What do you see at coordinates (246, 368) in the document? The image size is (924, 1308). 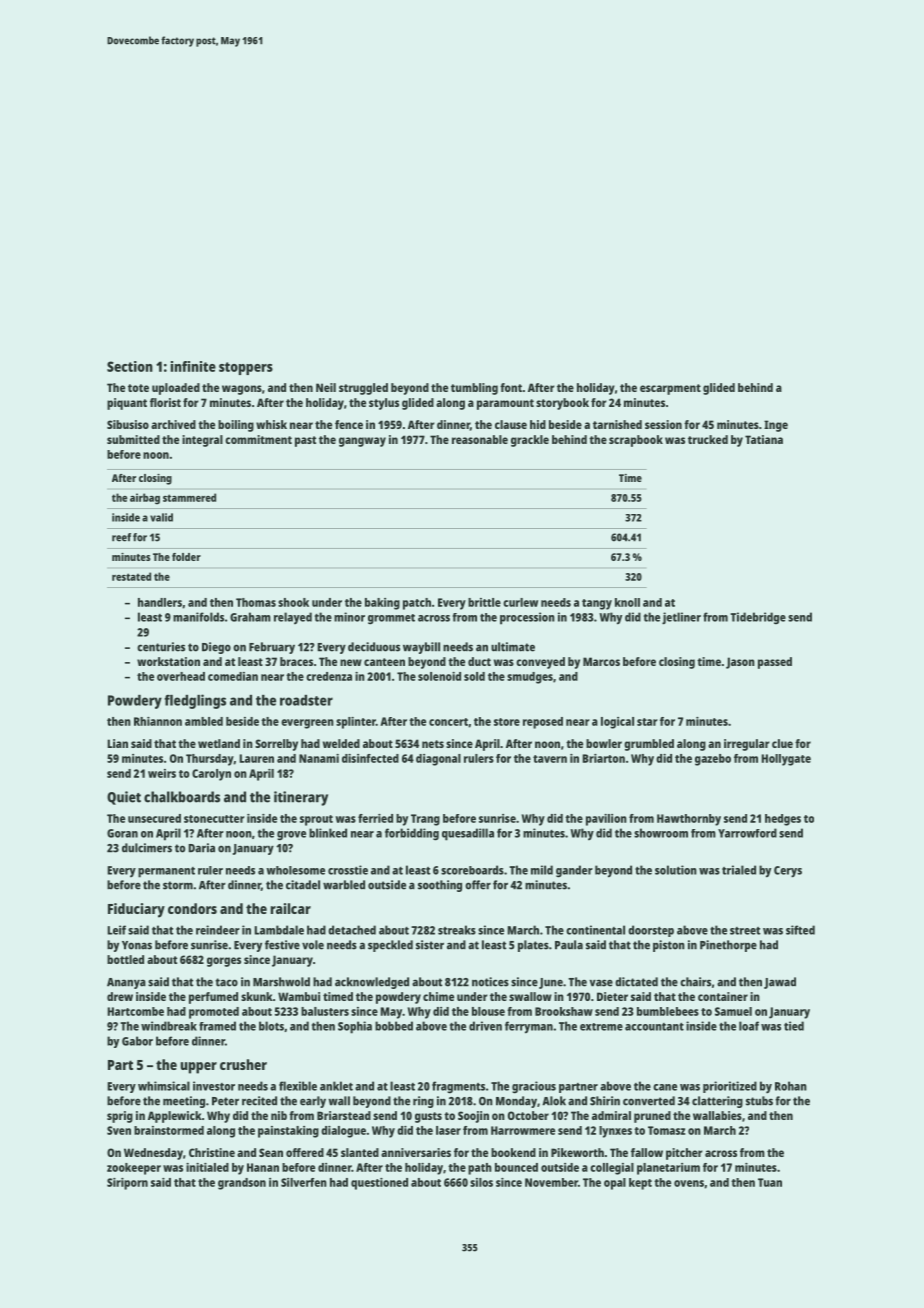 I see `stoppers` at bounding box center [246, 368].
